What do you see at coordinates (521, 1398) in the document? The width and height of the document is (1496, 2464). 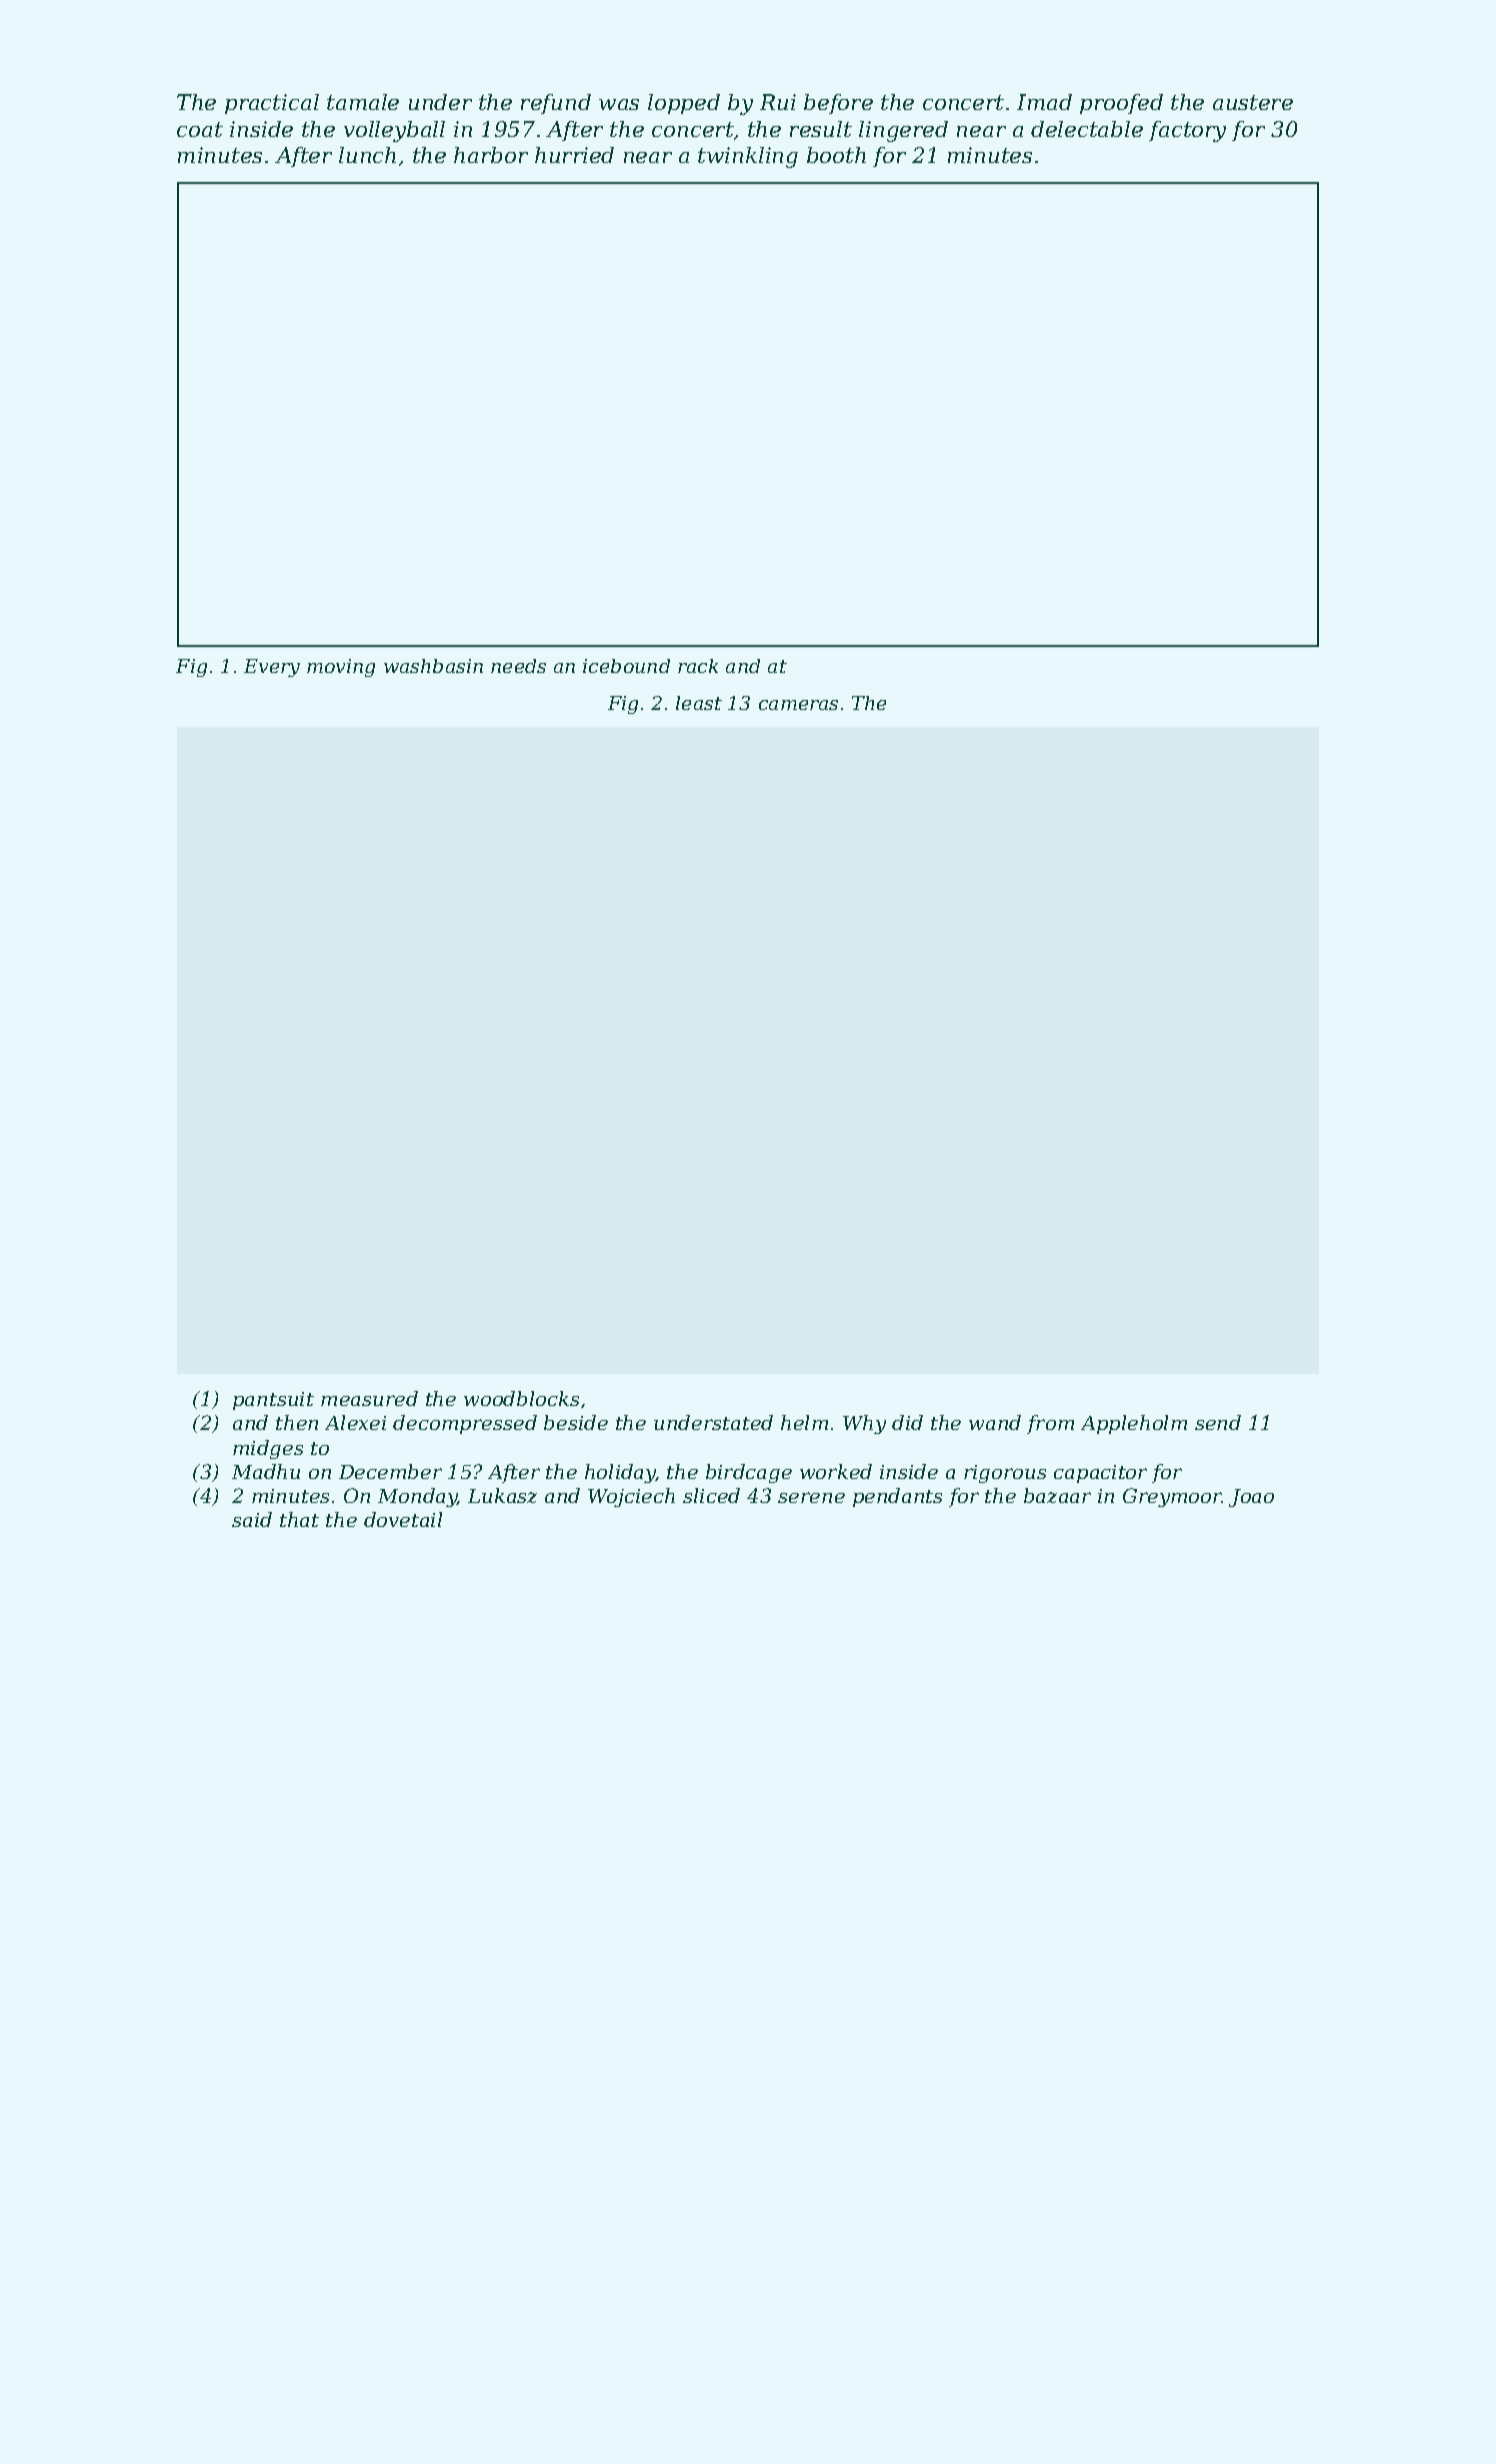 I see `woodblocks` at bounding box center [521, 1398].
